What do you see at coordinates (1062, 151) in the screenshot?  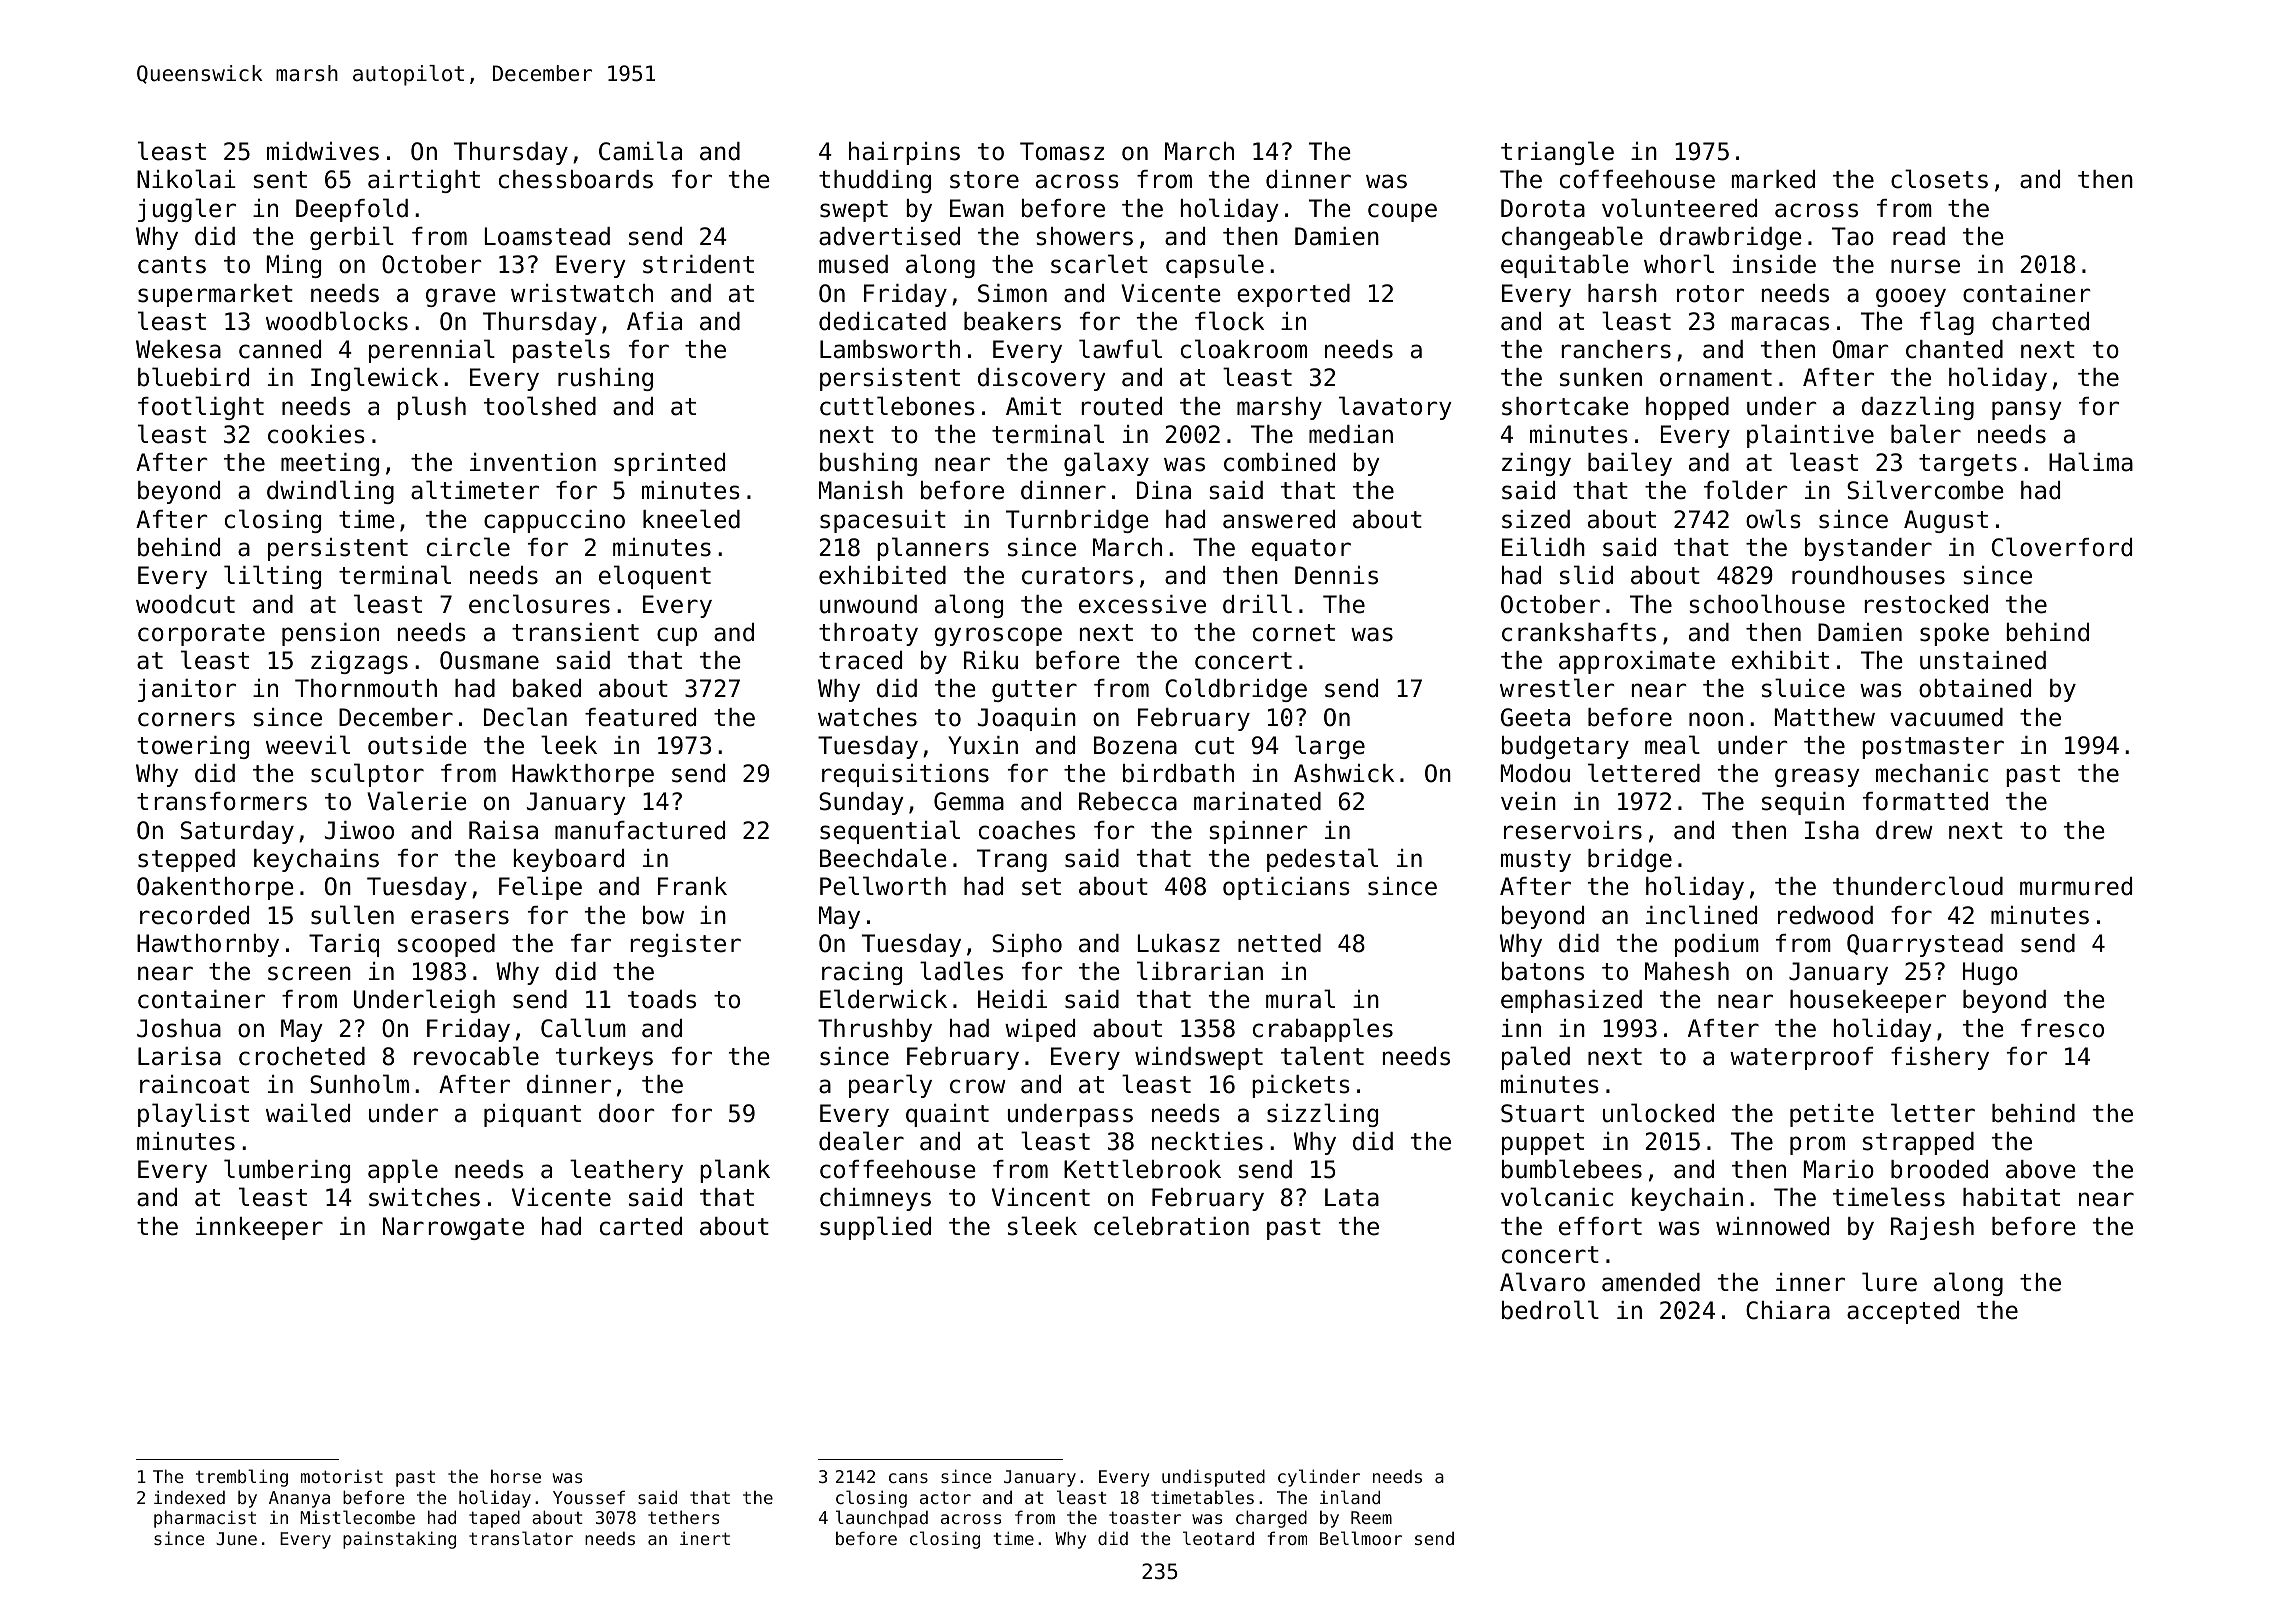 I see `Tomasz` at bounding box center [1062, 151].
